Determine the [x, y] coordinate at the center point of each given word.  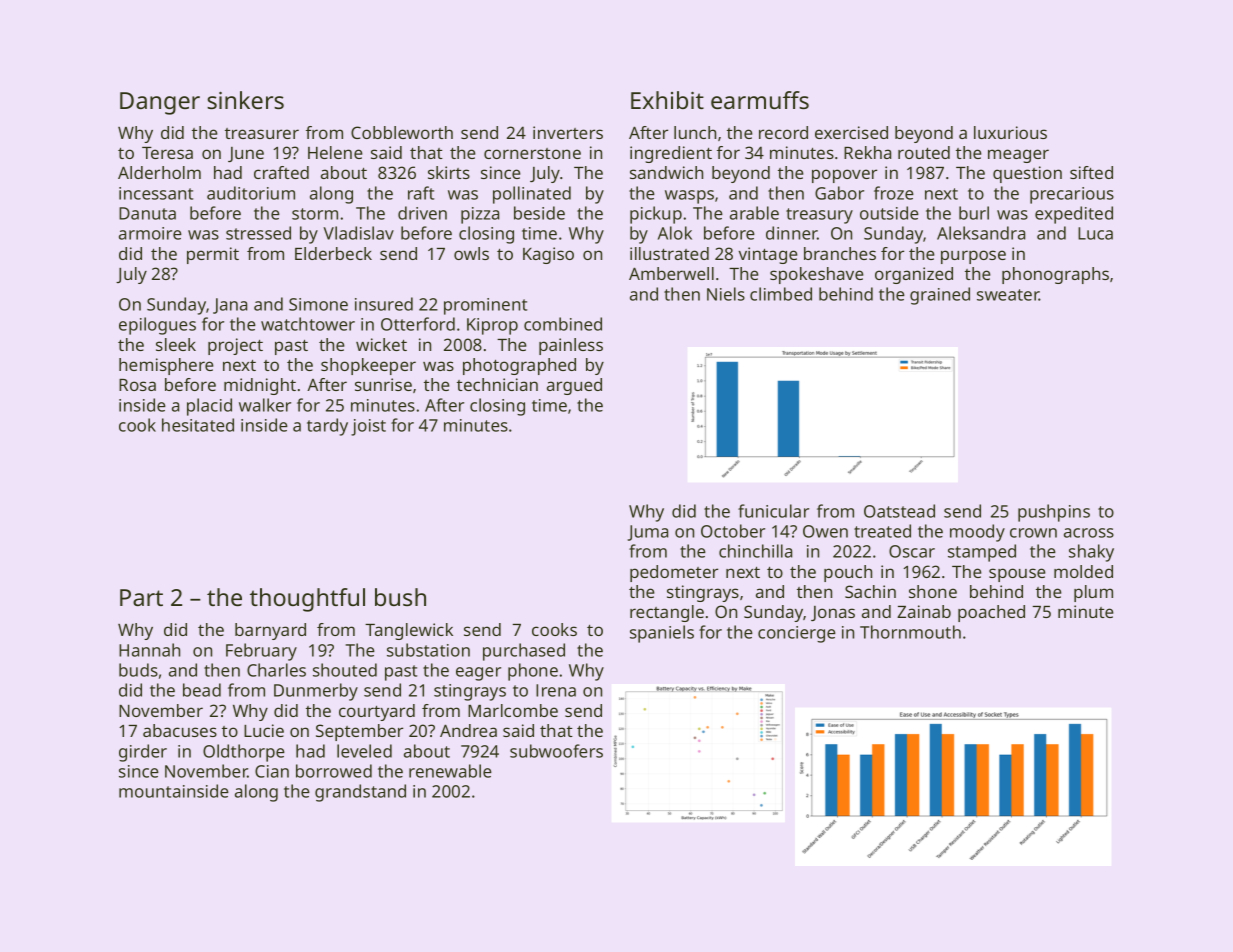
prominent [485, 306]
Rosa [137, 385]
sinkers [245, 100]
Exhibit [667, 100]
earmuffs [760, 100]
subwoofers [556, 751]
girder [143, 753]
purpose [973, 257]
